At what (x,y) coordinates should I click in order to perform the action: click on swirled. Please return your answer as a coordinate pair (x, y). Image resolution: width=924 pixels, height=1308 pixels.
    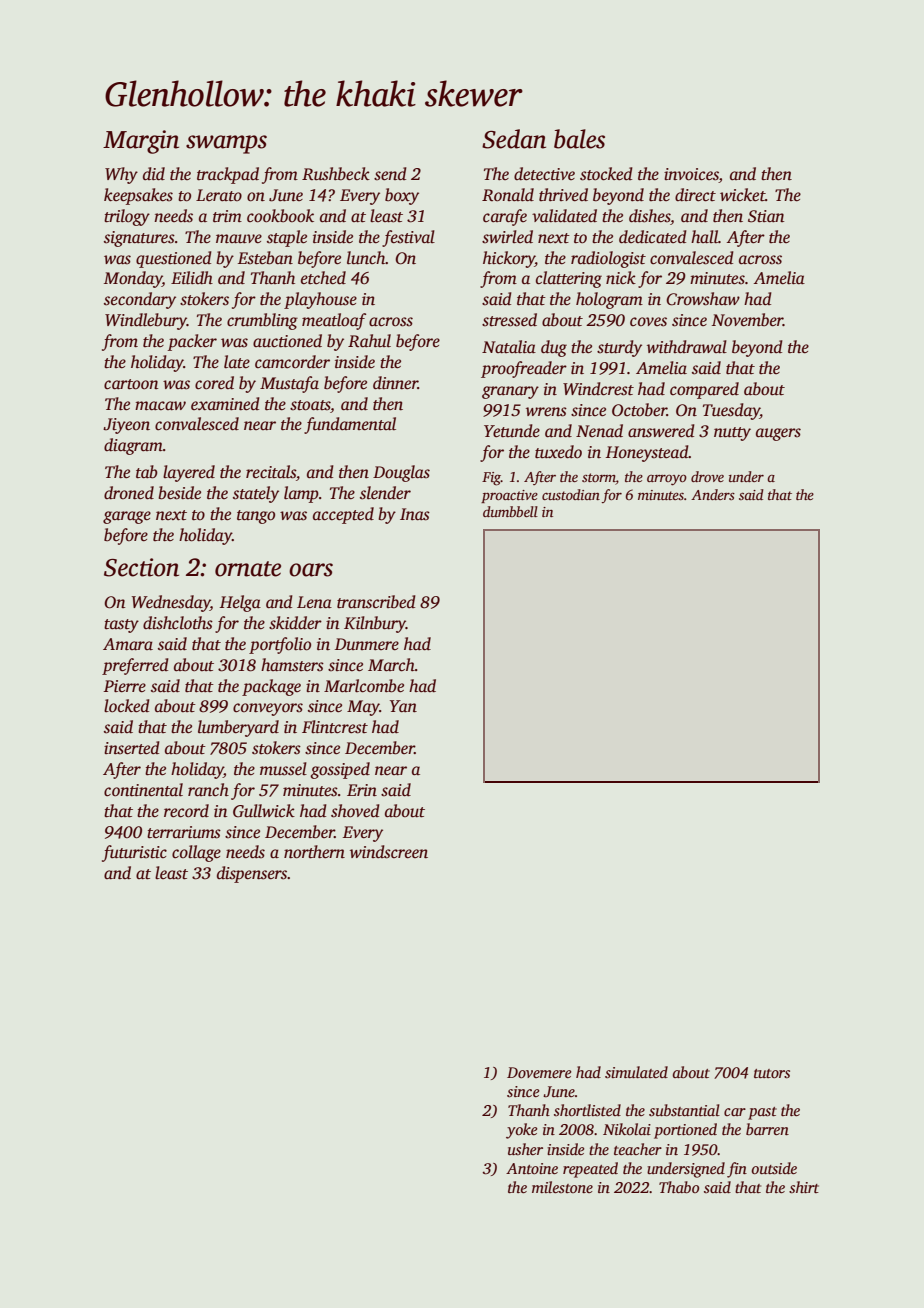
    Looking at the image, I should click on (507, 237).
